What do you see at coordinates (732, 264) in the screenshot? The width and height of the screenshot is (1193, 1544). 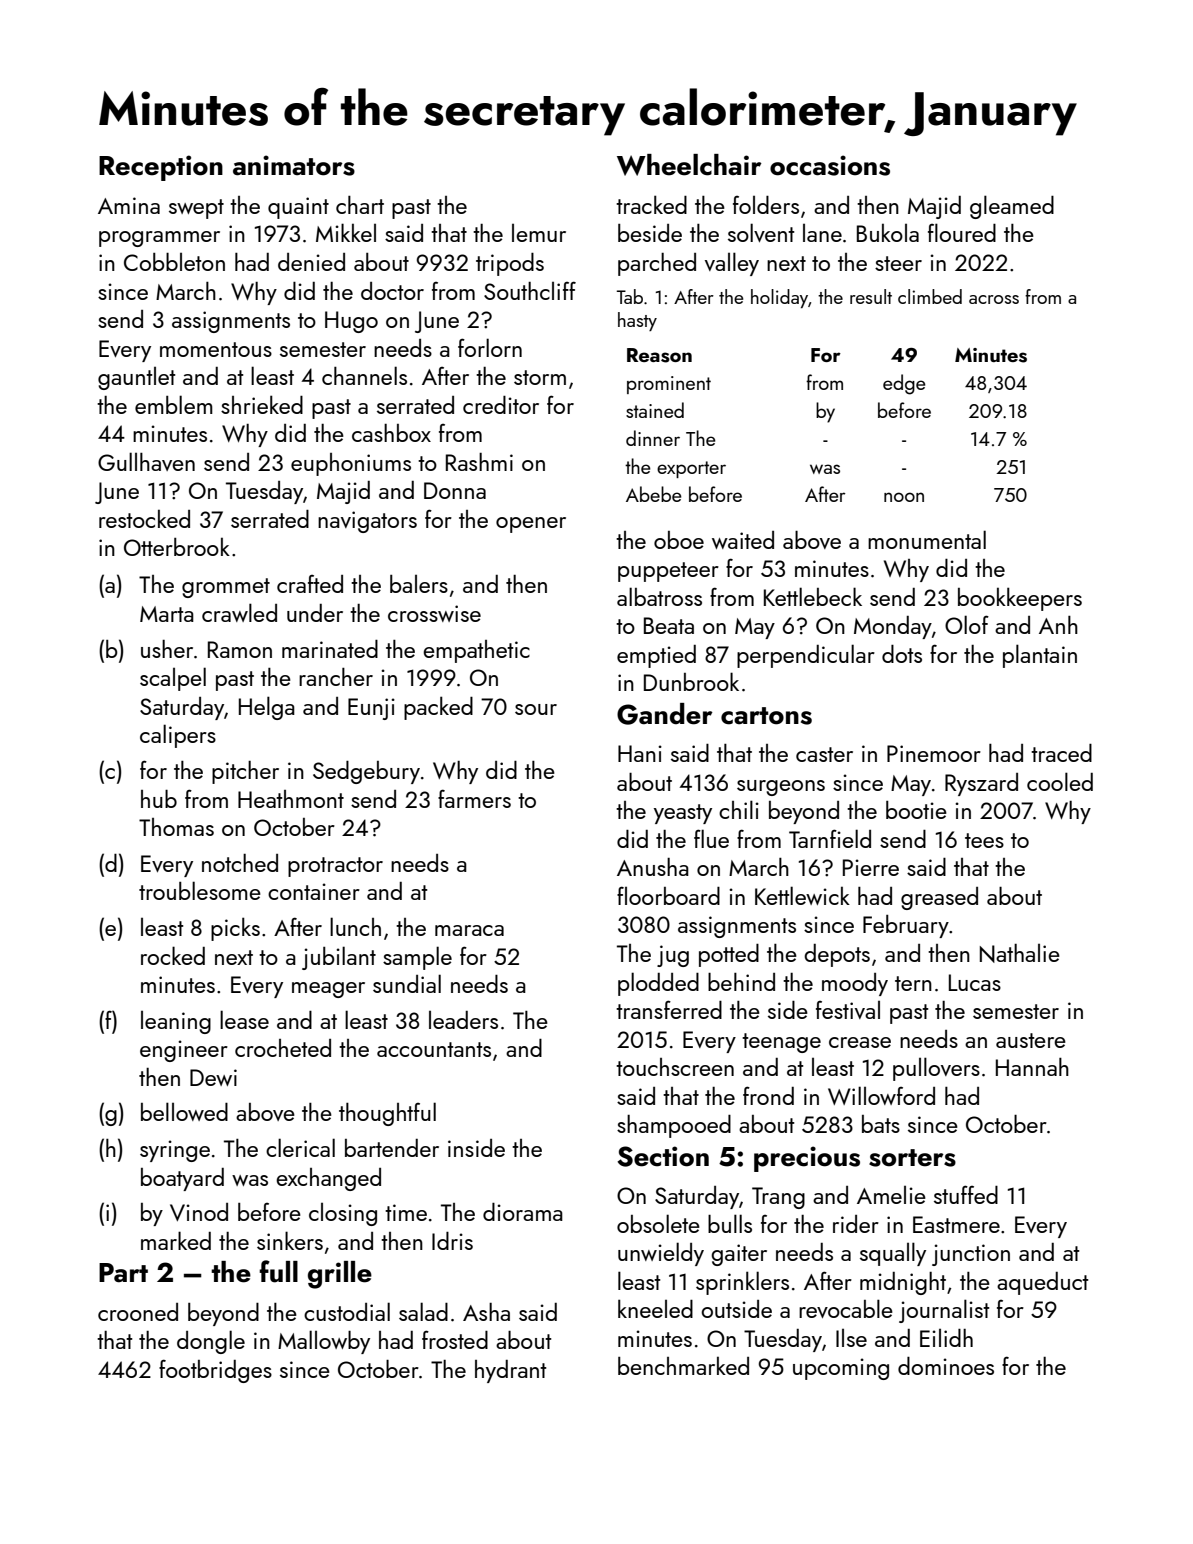 I see `valley` at bounding box center [732, 264].
